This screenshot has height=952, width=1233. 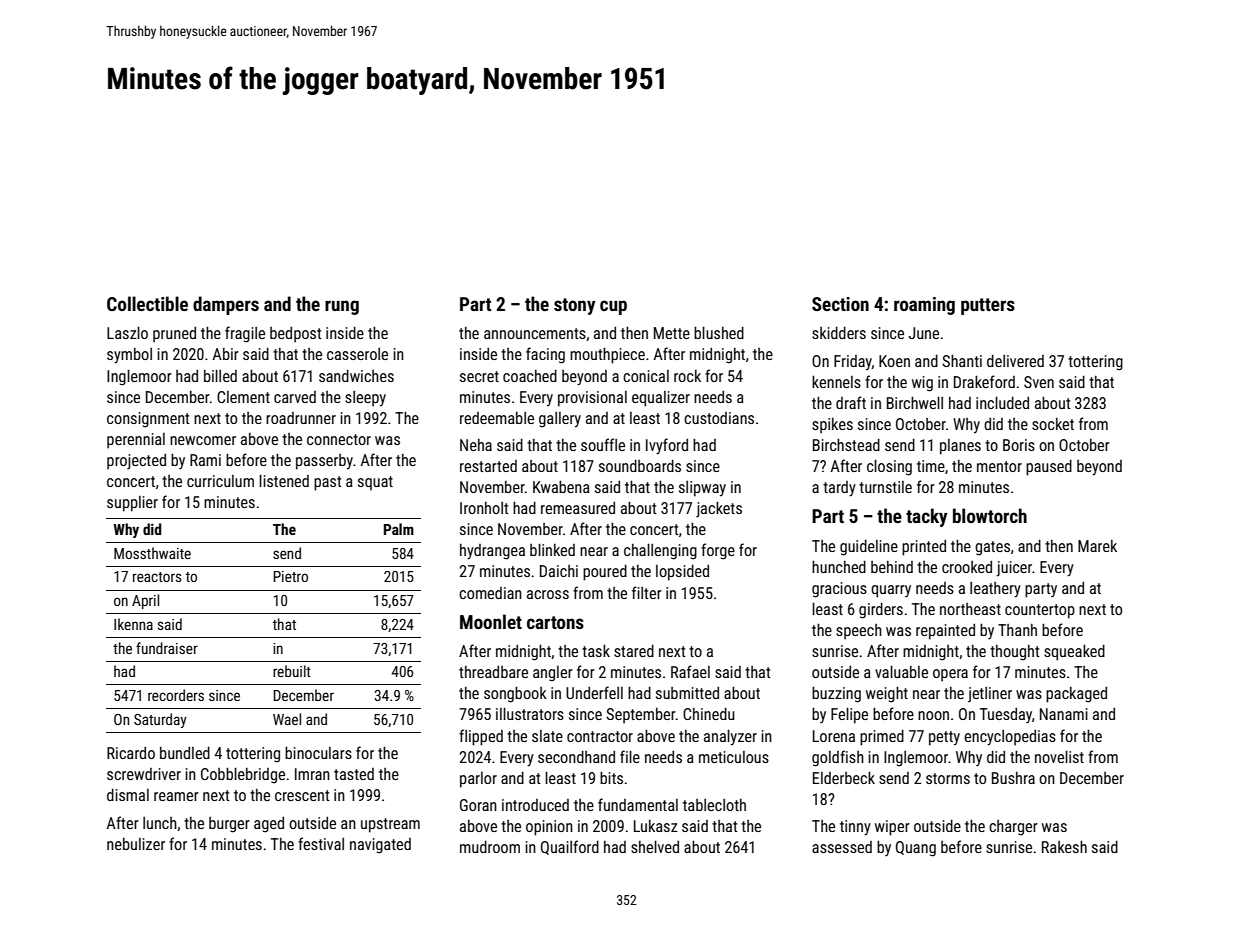 What do you see at coordinates (575, 306) in the screenshot?
I see `stony` at bounding box center [575, 306].
